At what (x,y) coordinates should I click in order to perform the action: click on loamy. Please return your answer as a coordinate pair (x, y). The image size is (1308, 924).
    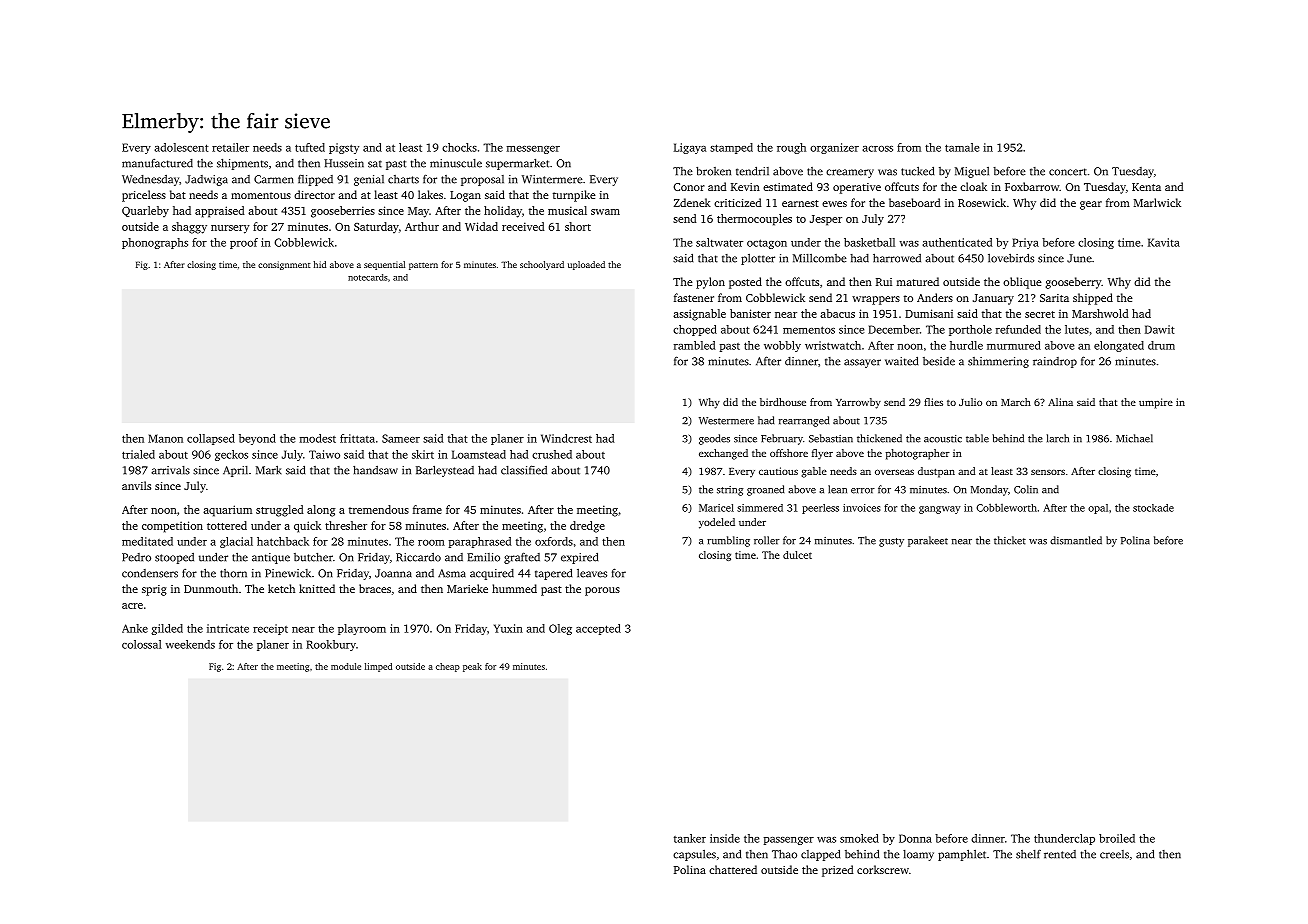
    Looking at the image, I should click on (918, 855).
